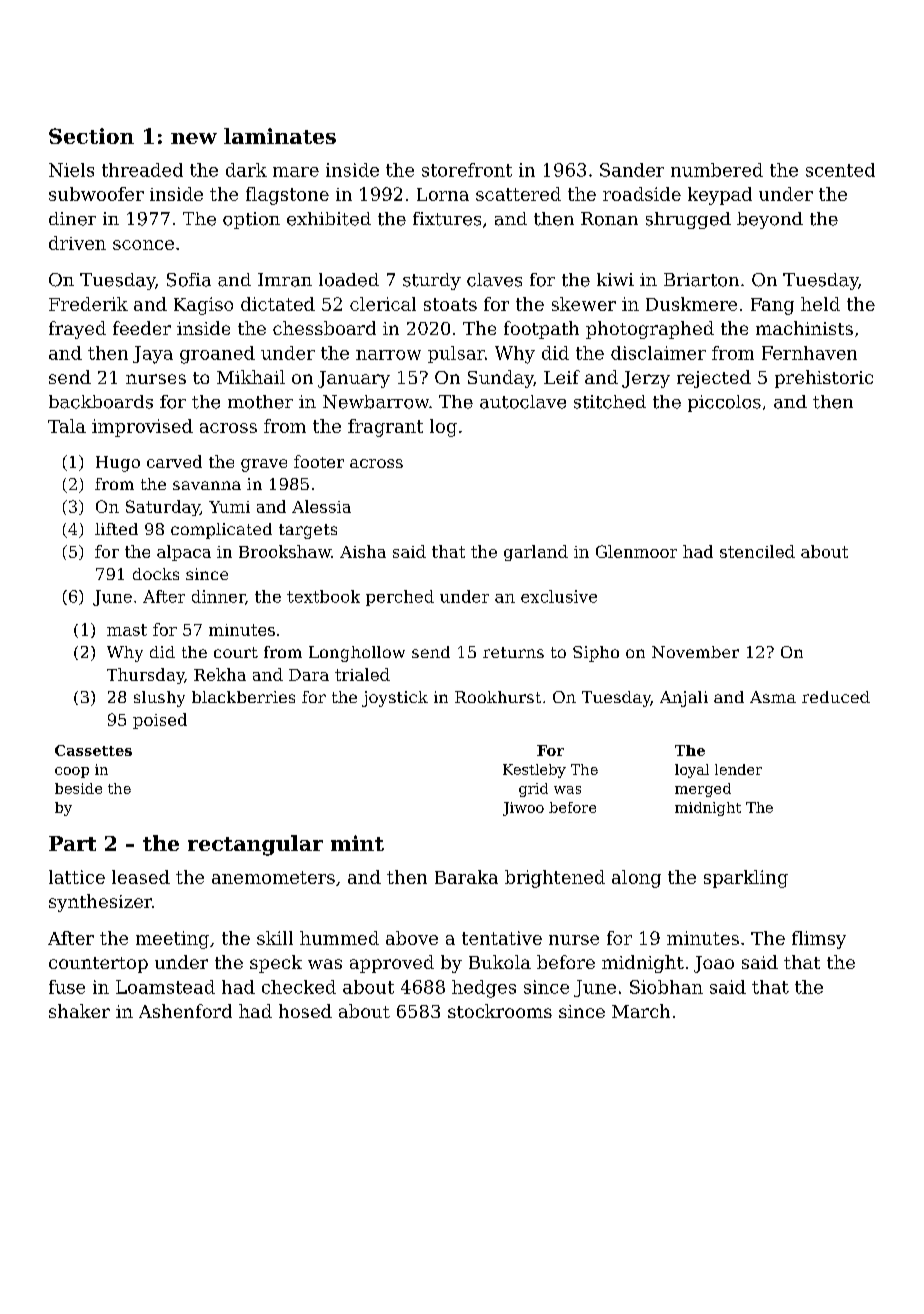 Image resolution: width=924 pixels, height=1314 pixels. I want to click on sparkling, so click(746, 879).
